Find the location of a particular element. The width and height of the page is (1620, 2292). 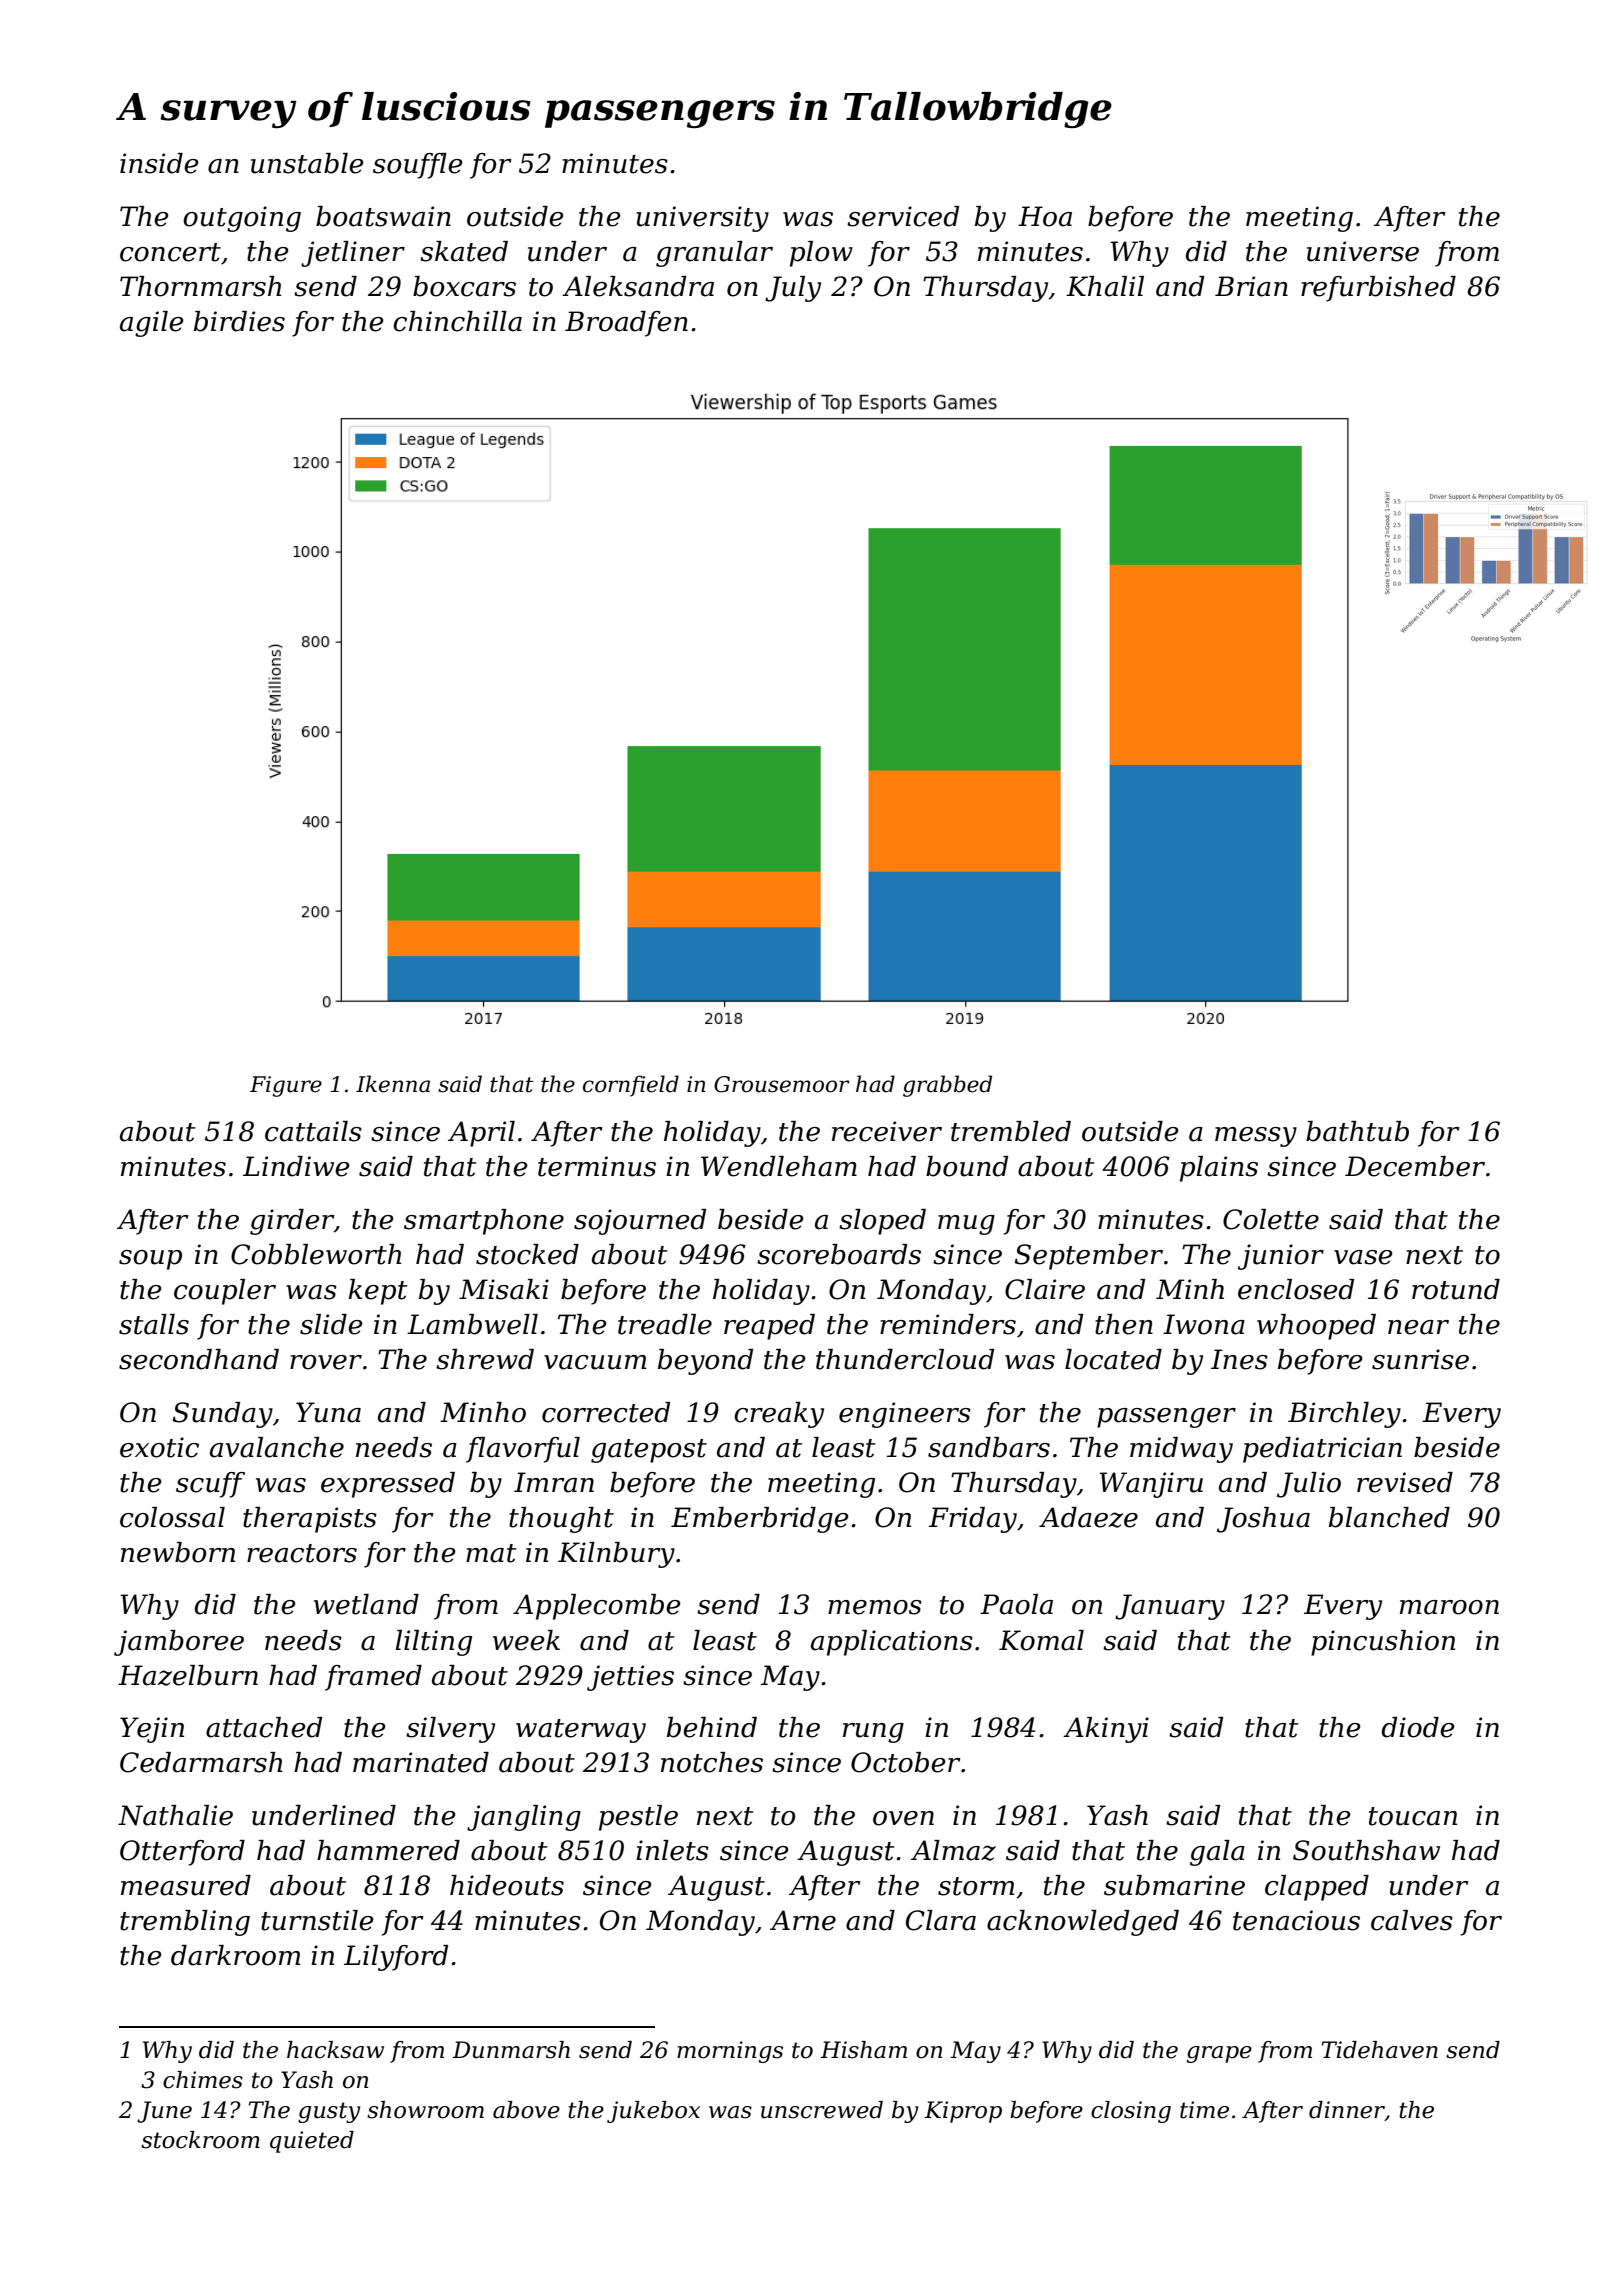

near is located at coordinates (1418, 1327).
